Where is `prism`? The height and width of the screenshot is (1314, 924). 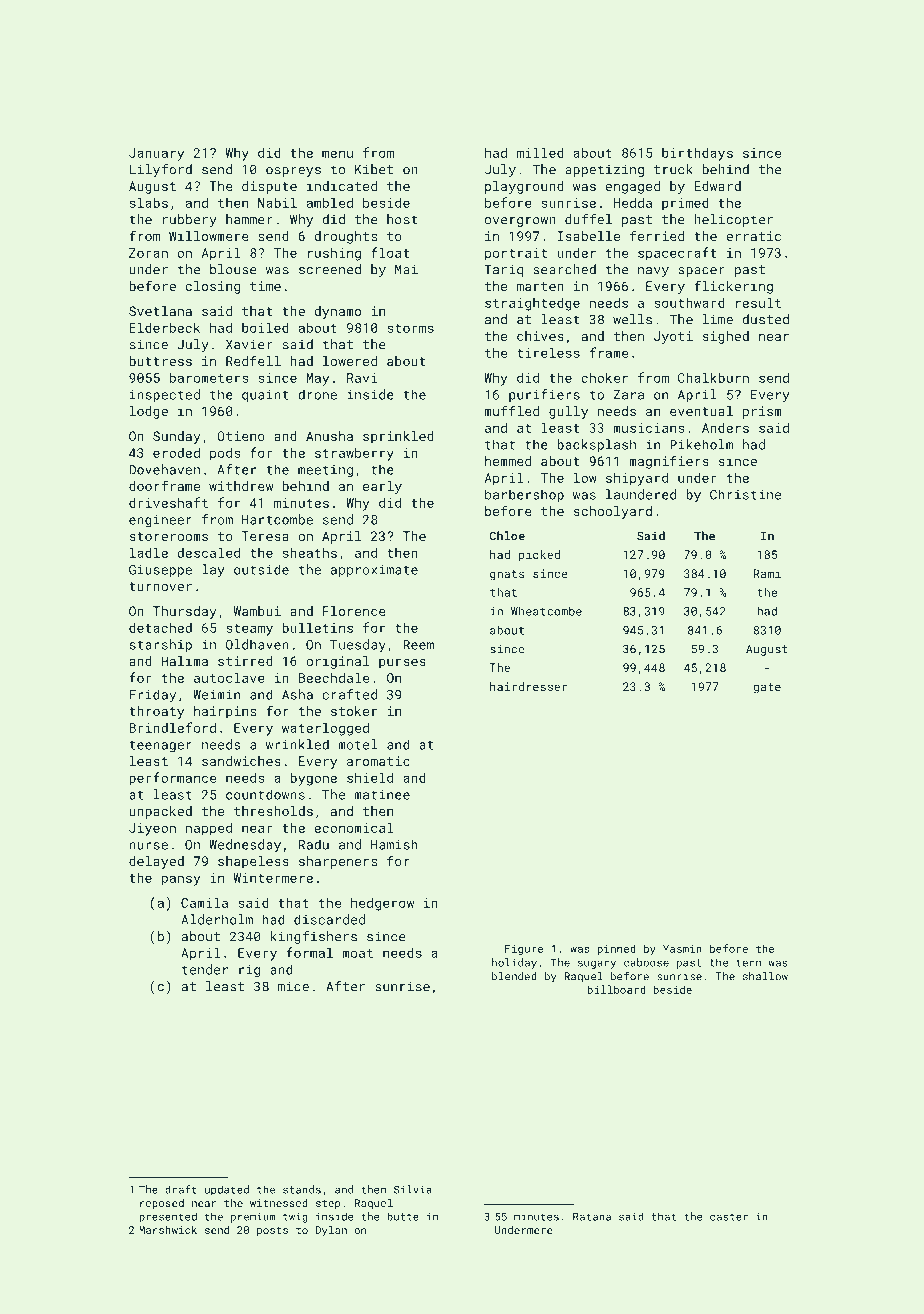
prism is located at coordinates (762, 412).
